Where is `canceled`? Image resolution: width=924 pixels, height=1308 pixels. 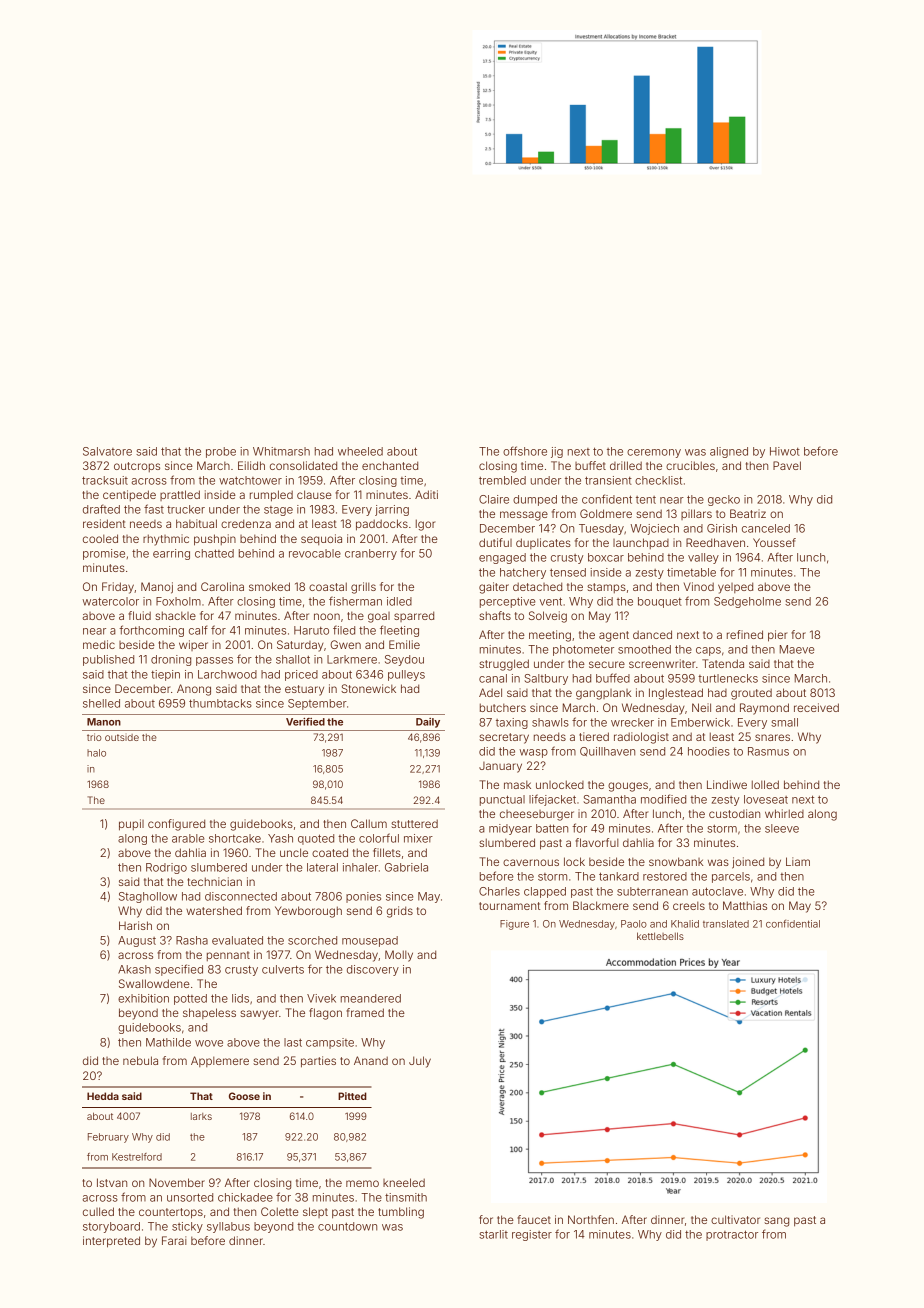
canceled is located at coordinates (766, 528).
